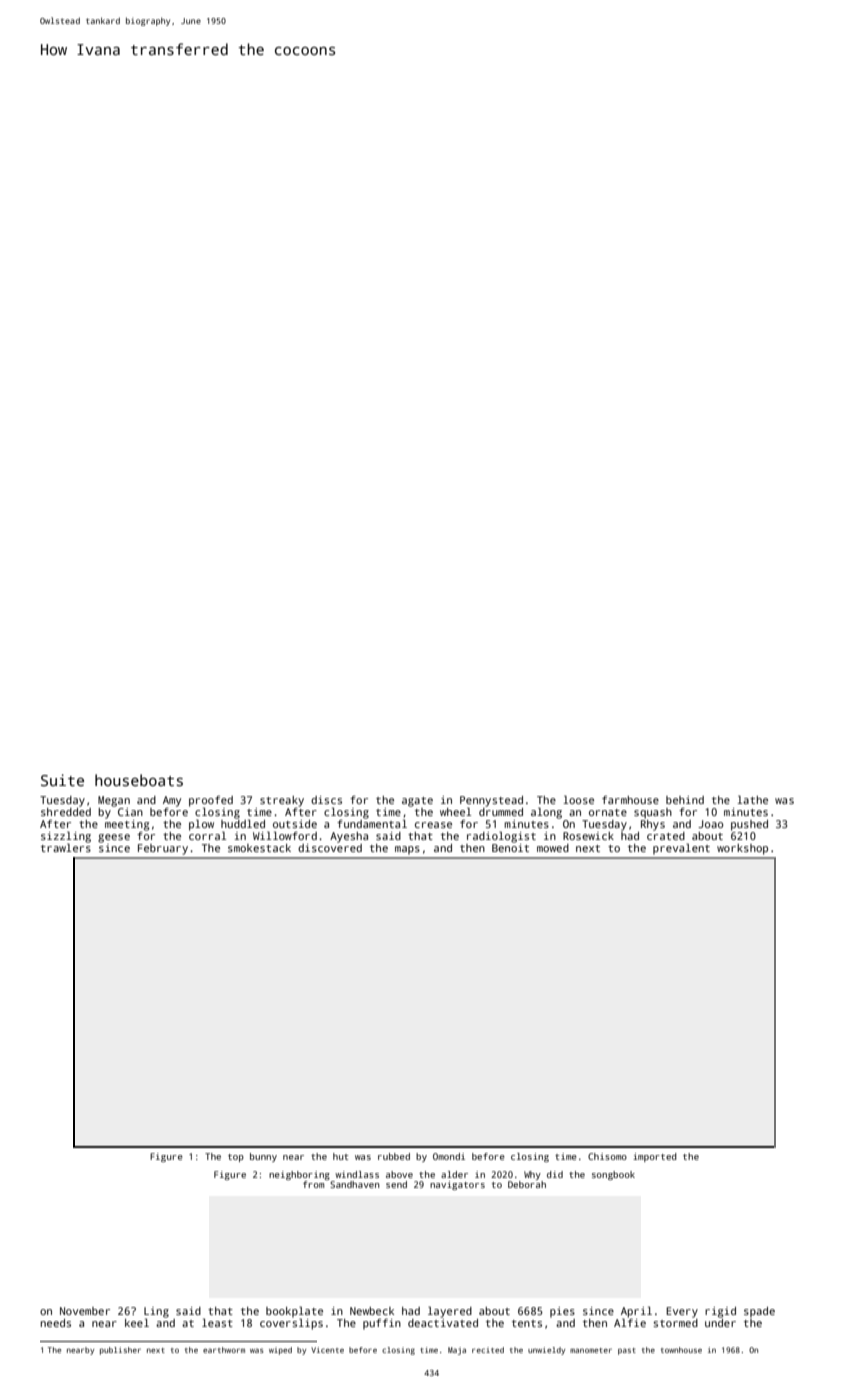 This page has width=849, height=1400. Describe the element at coordinates (62, 780) in the page. I see `Suite` at that location.
